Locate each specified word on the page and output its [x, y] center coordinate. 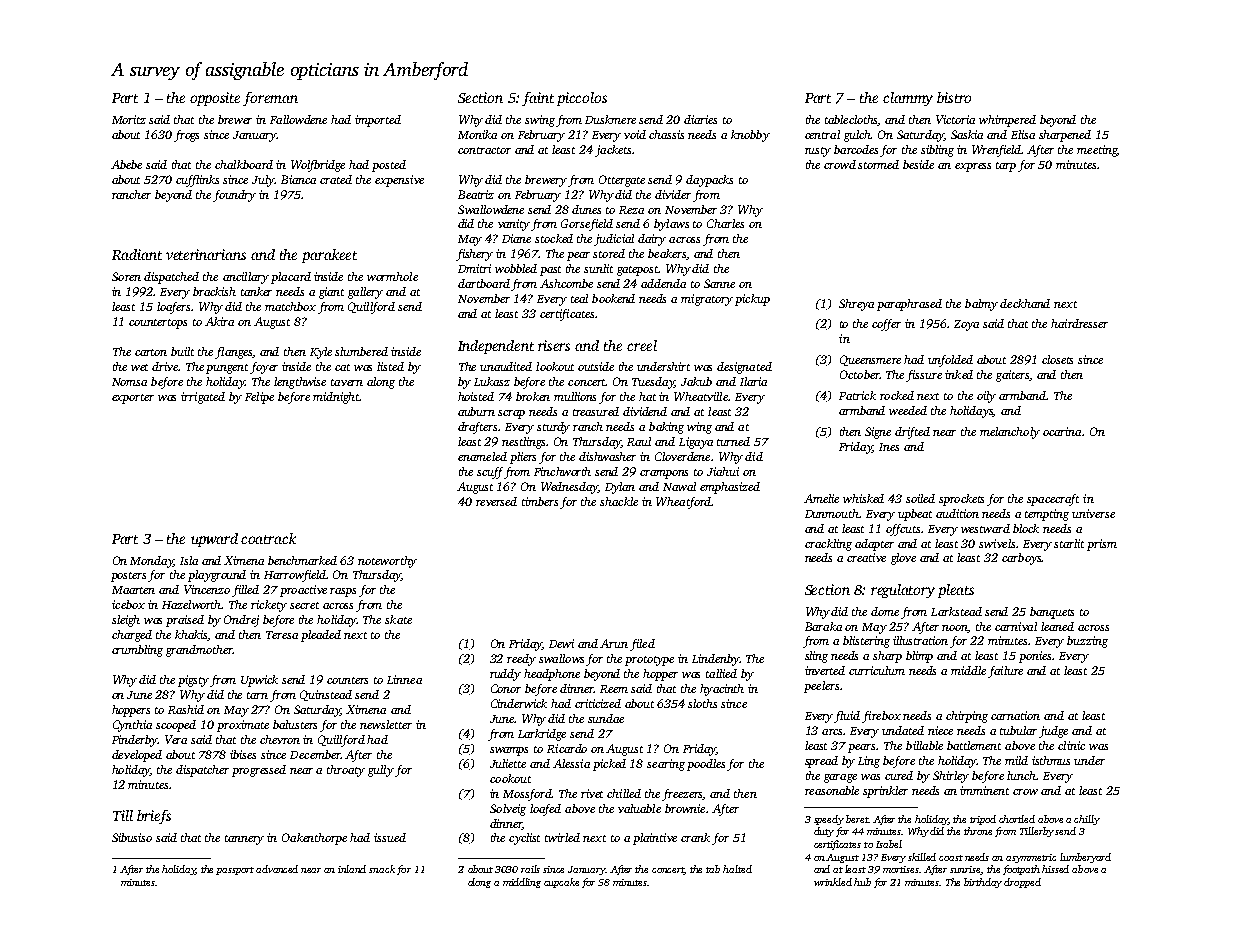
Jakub [696, 381]
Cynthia [132, 726]
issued [390, 837]
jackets [613, 151]
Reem [614, 689]
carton [151, 352]
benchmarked [302, 560]
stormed [878, 164]
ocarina [1062, 431]
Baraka [823, 626]
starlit [1069, 543]
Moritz [129, 119]
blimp [919, 657]
